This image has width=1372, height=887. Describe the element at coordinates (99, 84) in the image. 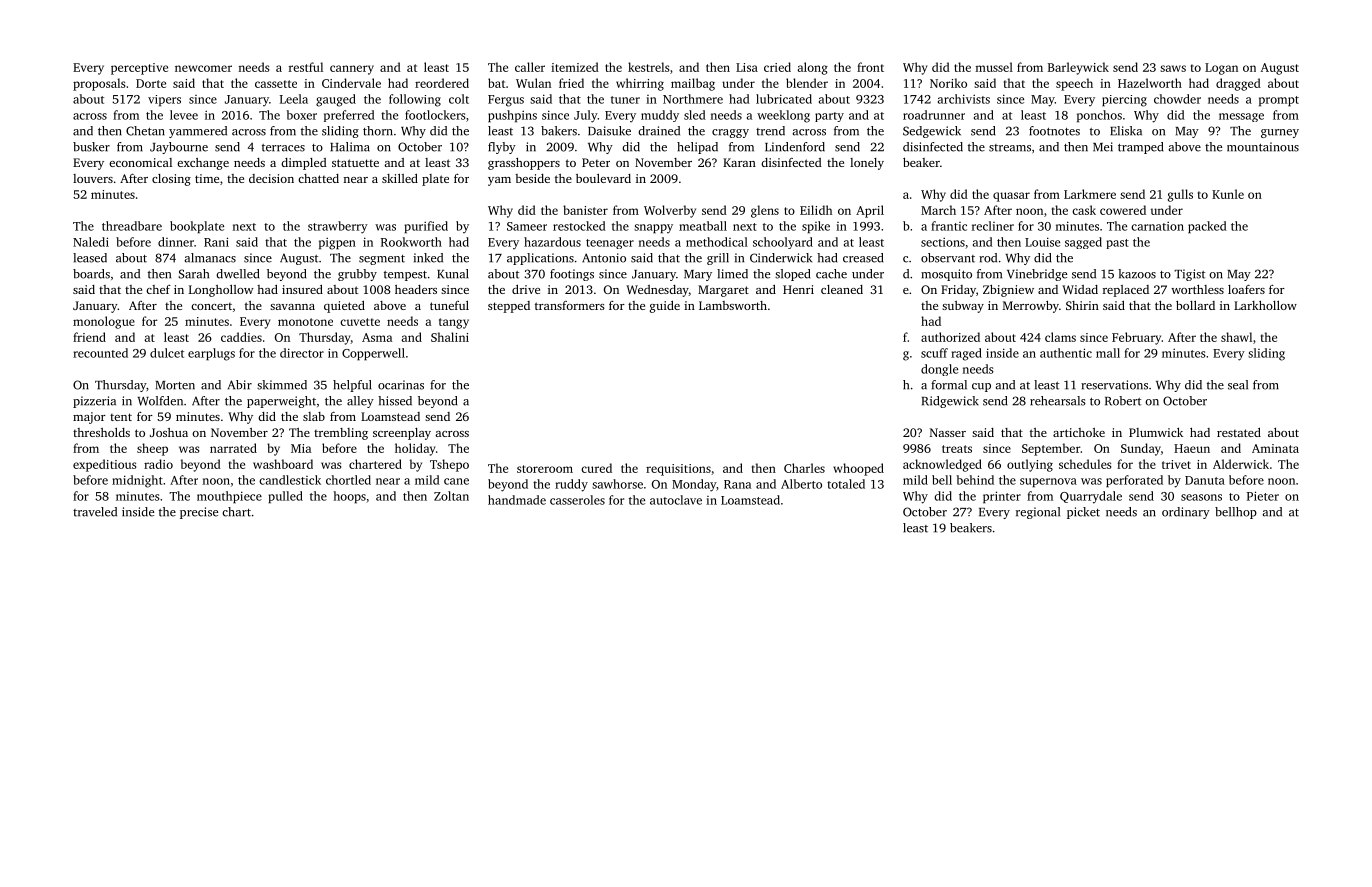

I see `proposals` at that location.
